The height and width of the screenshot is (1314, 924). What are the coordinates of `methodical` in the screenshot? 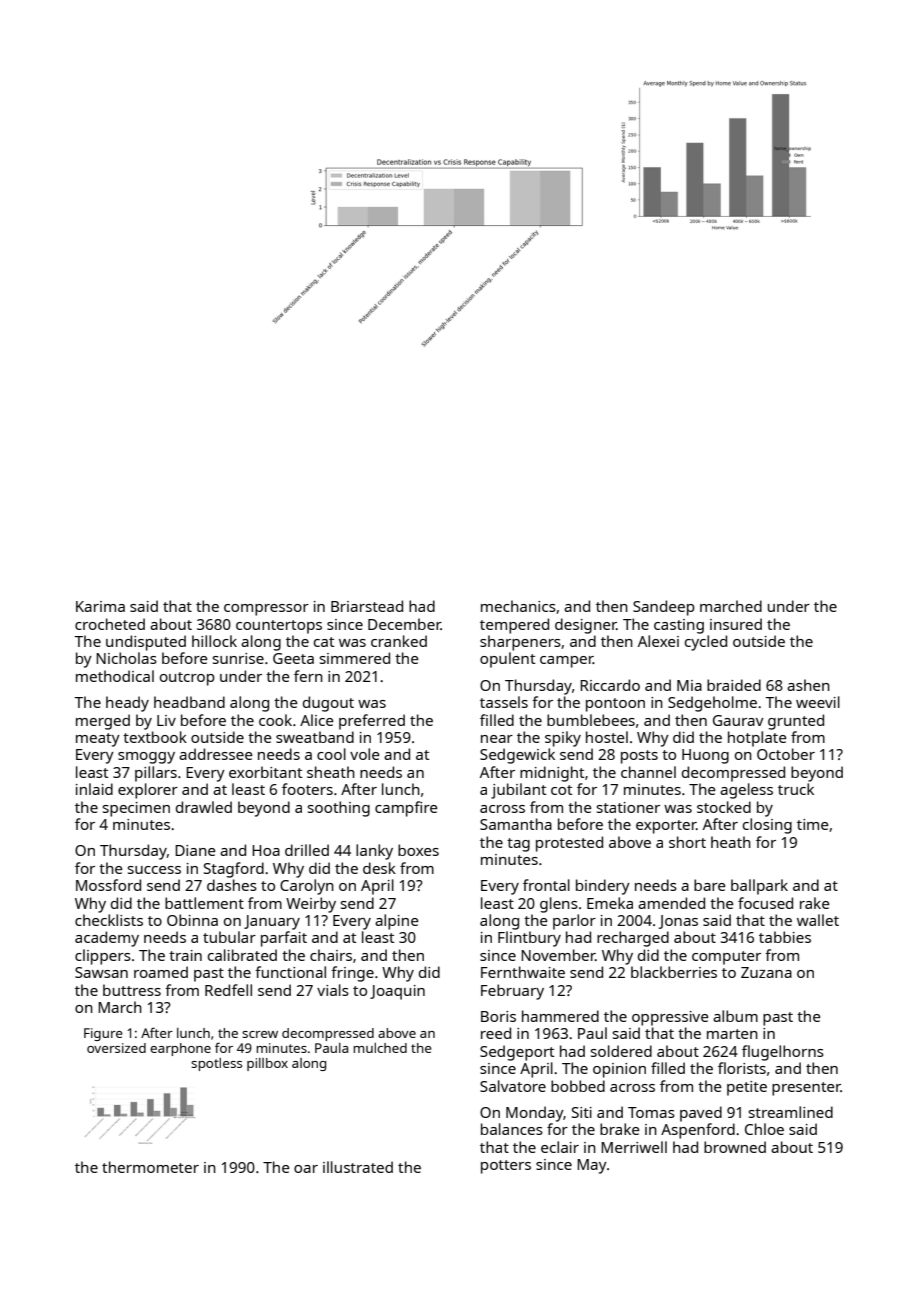 It's located at (115, 676).
